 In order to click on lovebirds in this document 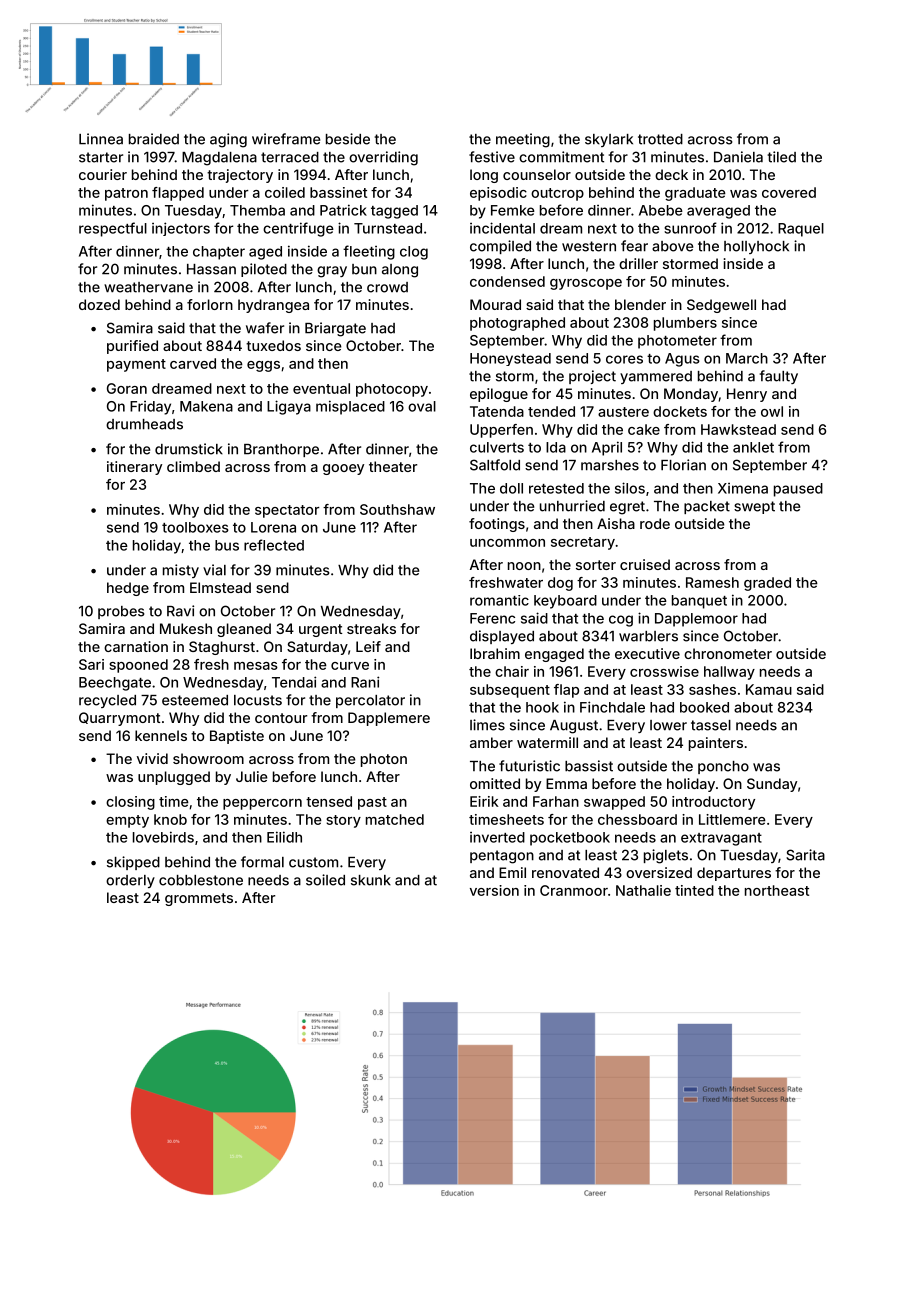, I will do `click(163, 837)`.
